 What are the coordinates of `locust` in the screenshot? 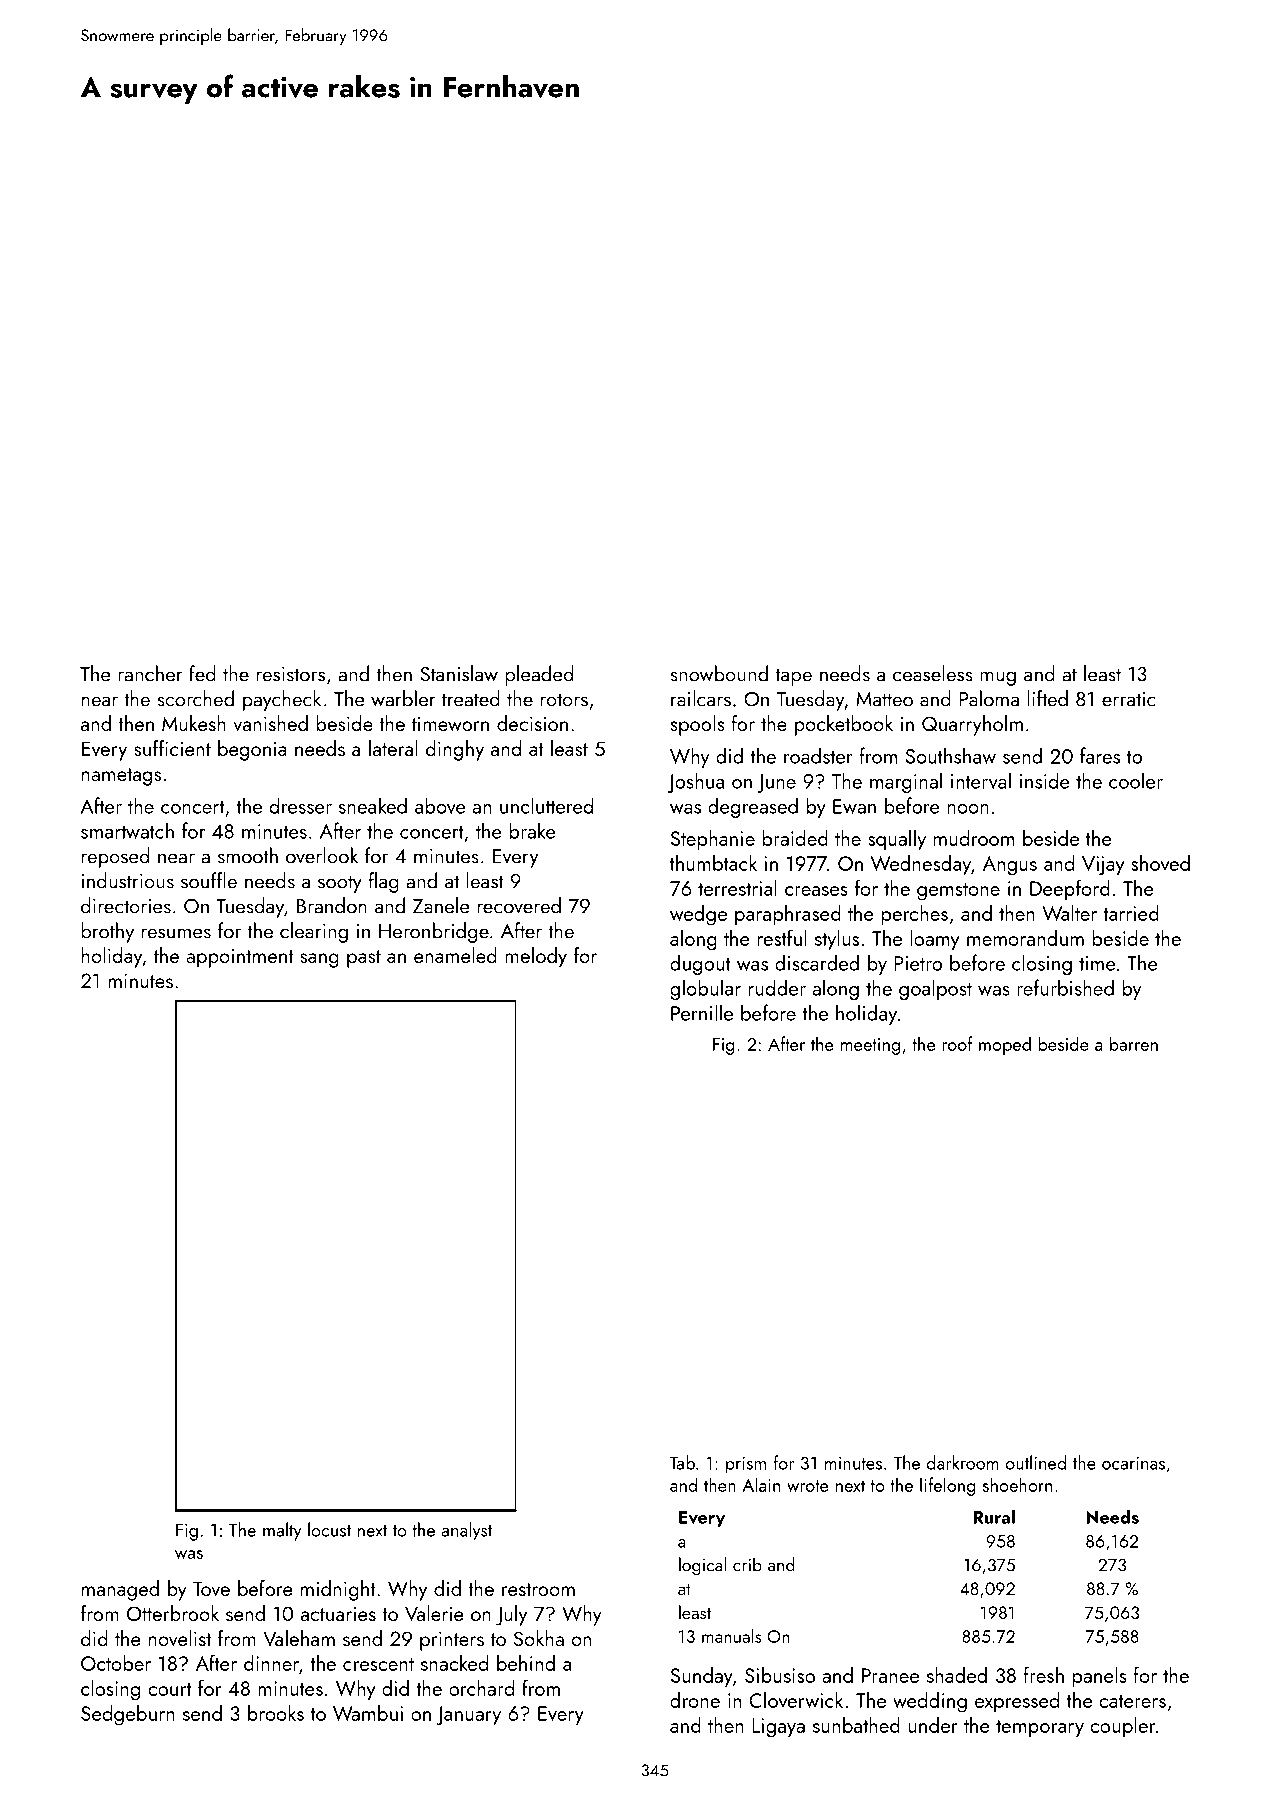 It's located at (329, 1529).
